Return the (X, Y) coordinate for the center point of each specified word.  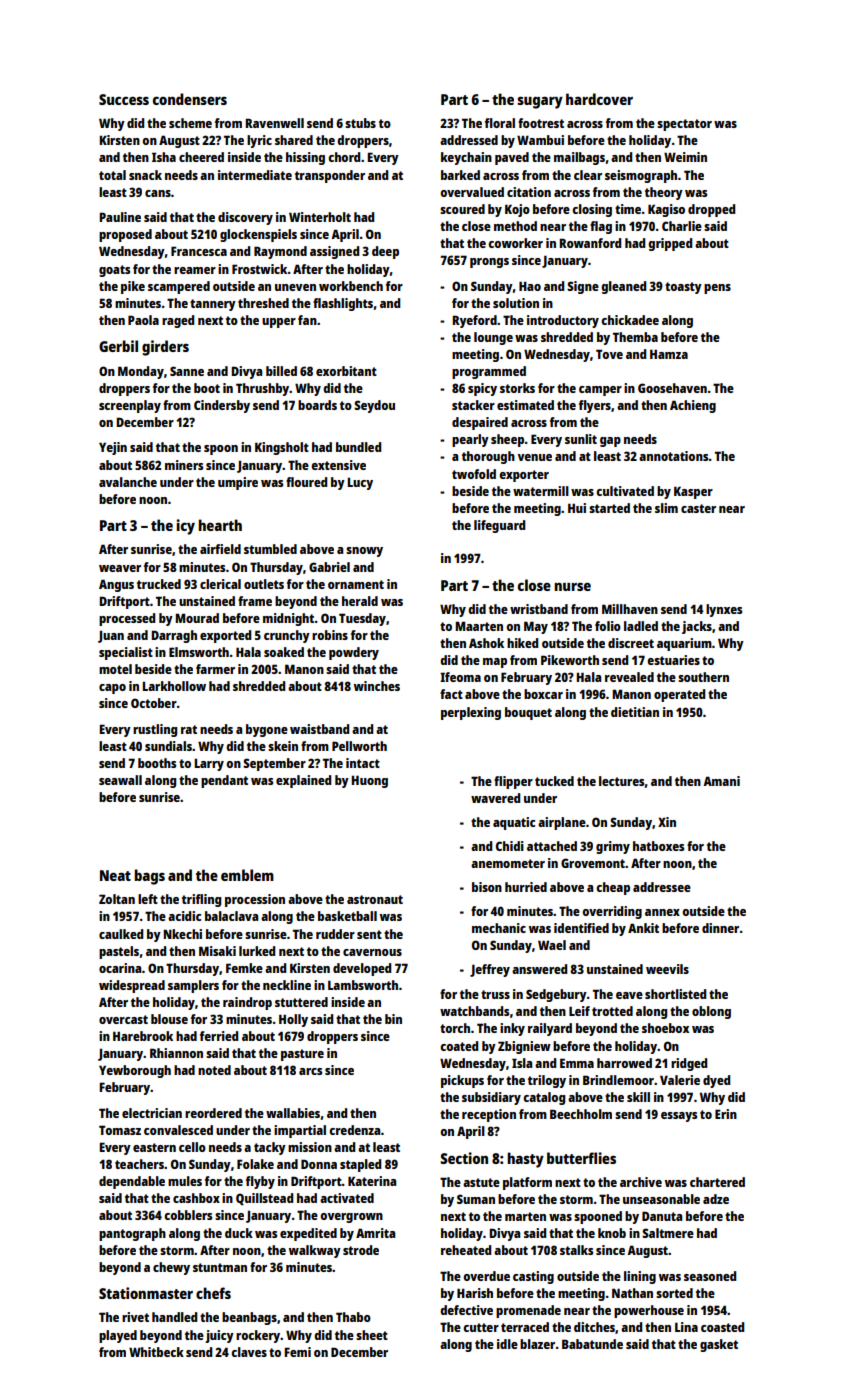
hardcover (599, 99)
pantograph (132, 1234)
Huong (369, 781)
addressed (469, 140)
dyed (716, 1081)
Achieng (693, 406)
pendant (224, 781)
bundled (358, 447)
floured (306, 482)
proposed (125, 235)
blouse (169, 1019)
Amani (721, 781)
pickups (462, 1081)
